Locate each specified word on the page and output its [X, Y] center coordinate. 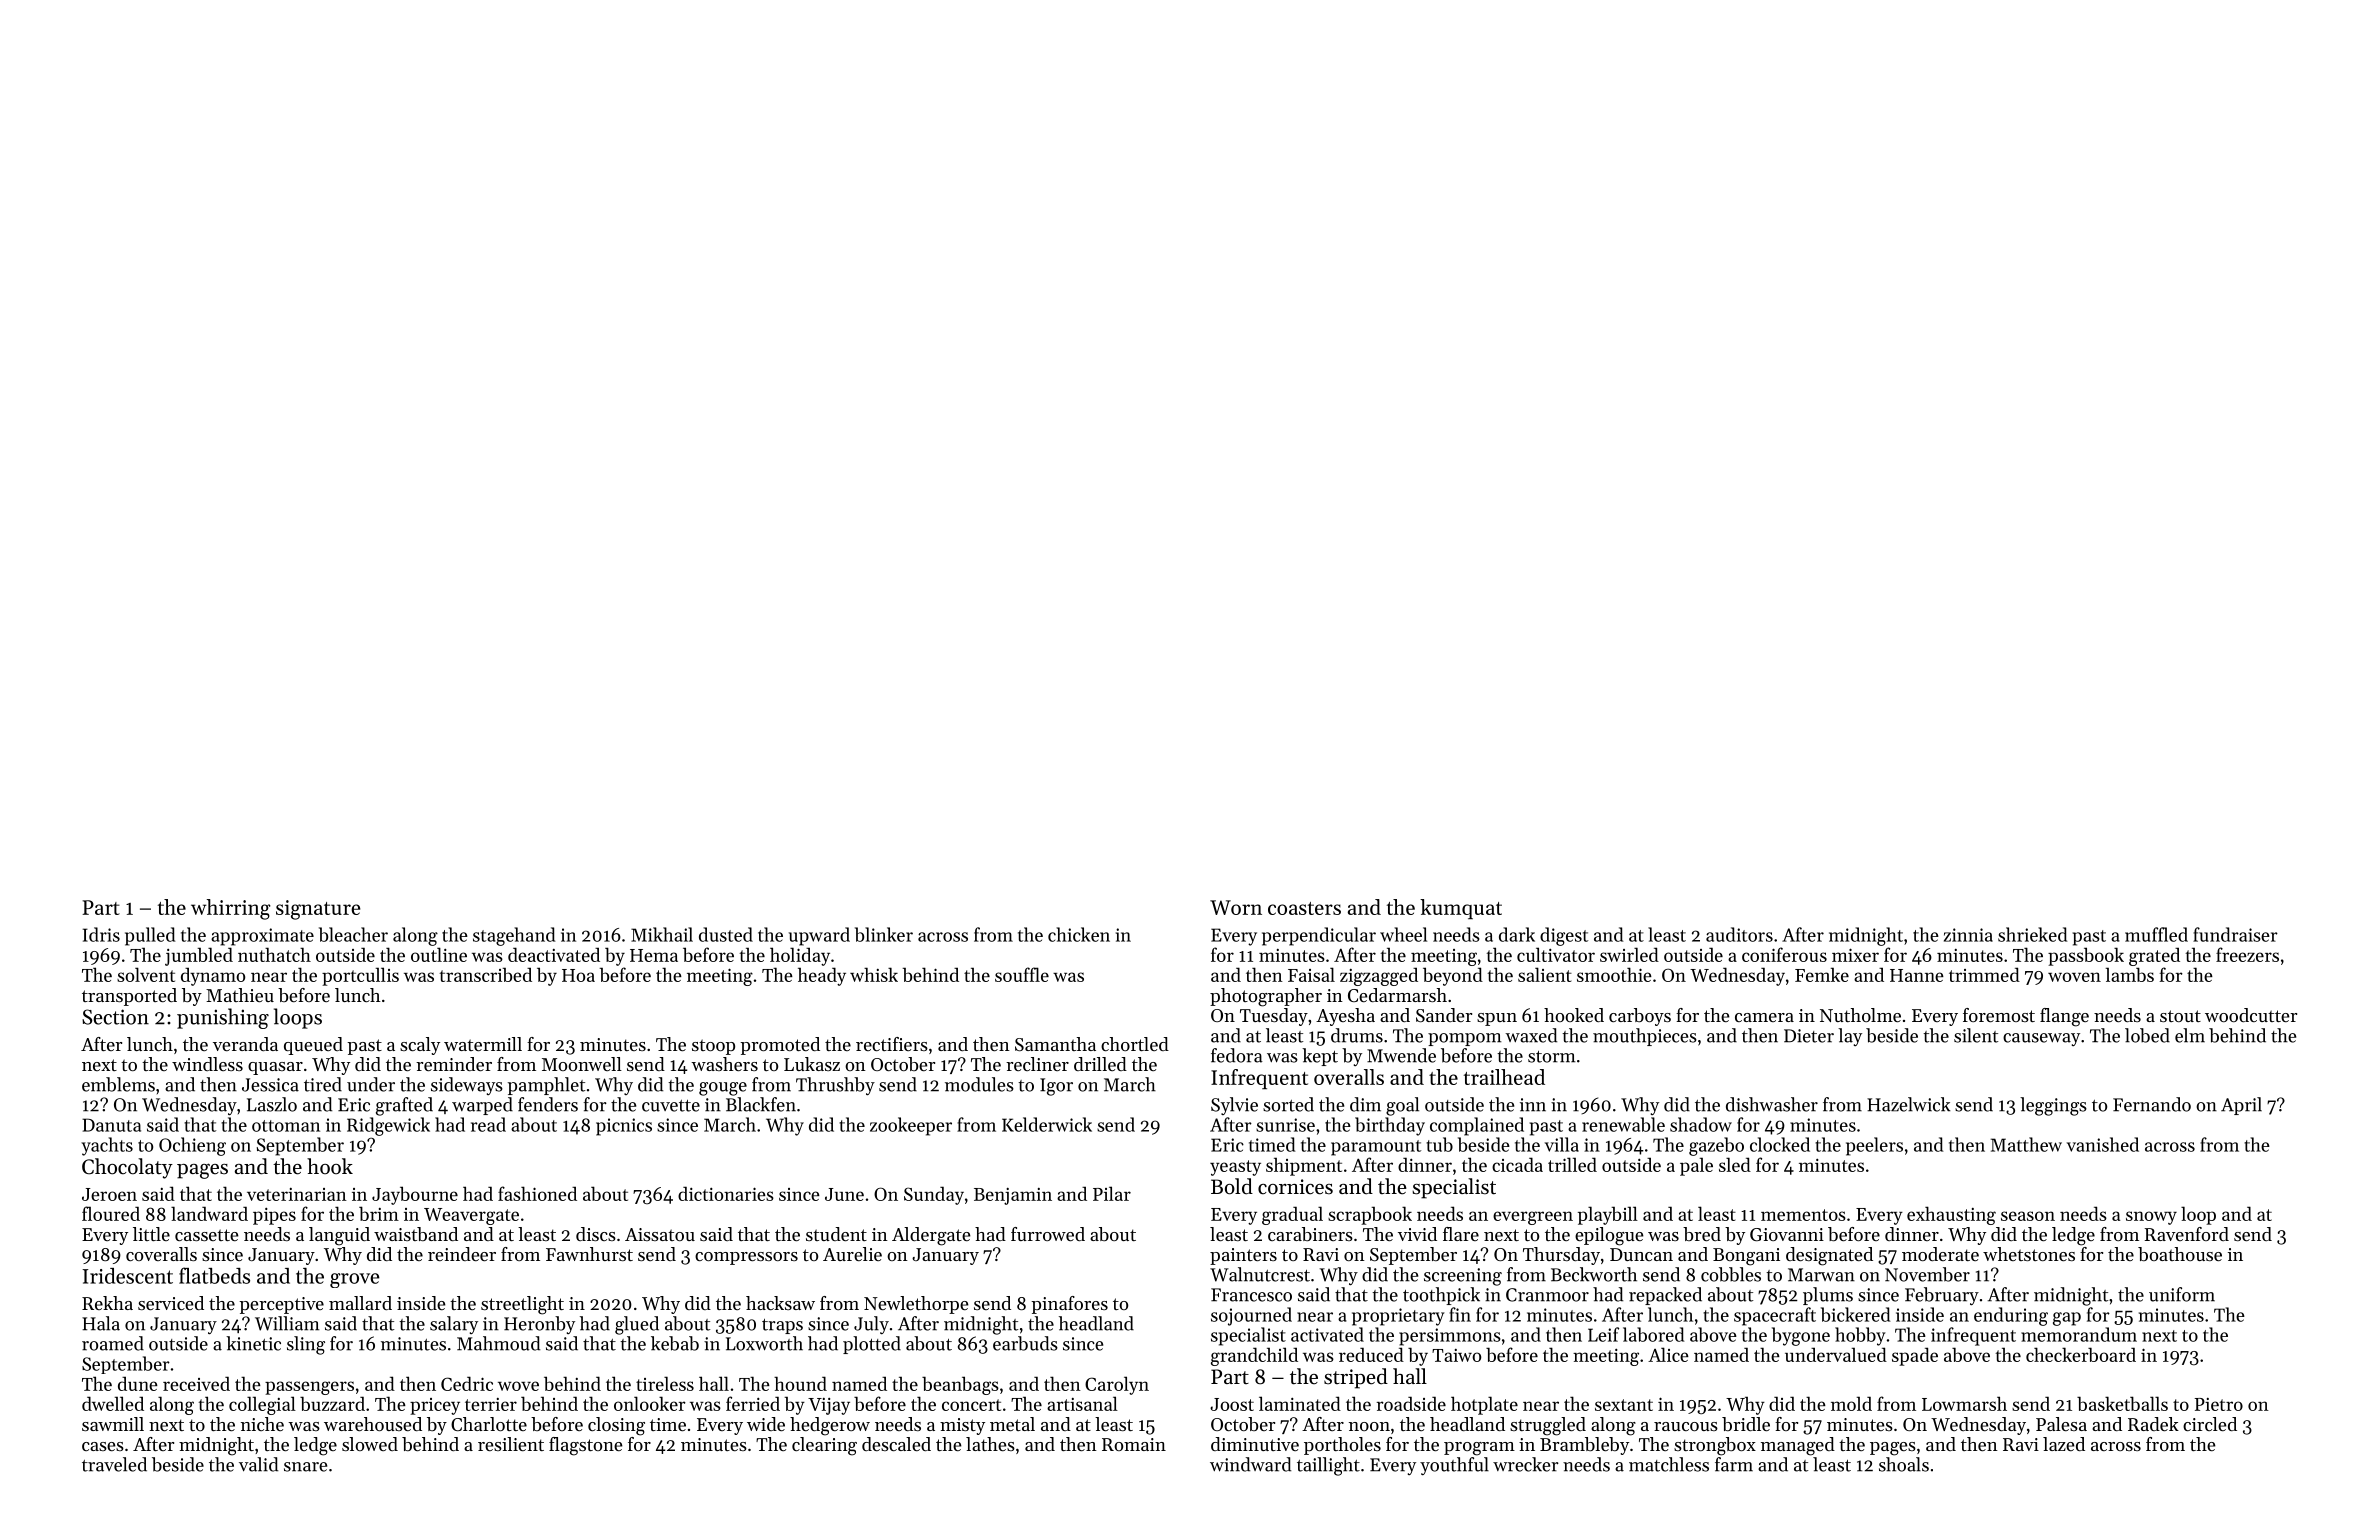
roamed [113, 1343]
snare [305, 1467]
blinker [884, 934]
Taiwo [1456, 1355]
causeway [2041, 1039]
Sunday [934, 1195]
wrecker [1526, 1464]
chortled [1135, 1044]
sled [1735, 1164]
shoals [1904, 1464]
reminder [454, 1064]
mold [1851, 1403]
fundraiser [2235, 934]
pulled [150, 936]
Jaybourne [415, 1195]
